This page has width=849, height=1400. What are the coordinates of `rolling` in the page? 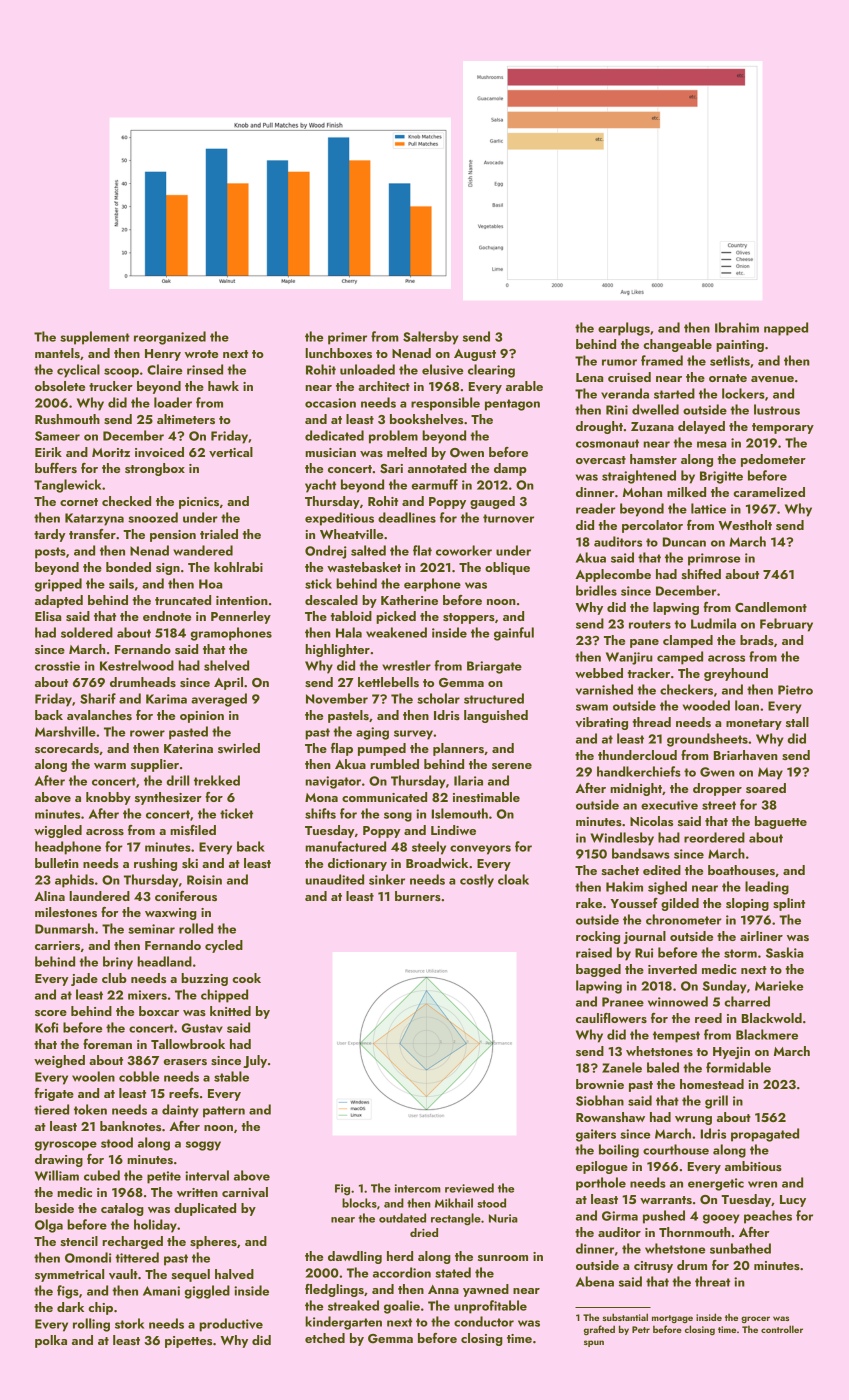 It's located at (91, 1325).
